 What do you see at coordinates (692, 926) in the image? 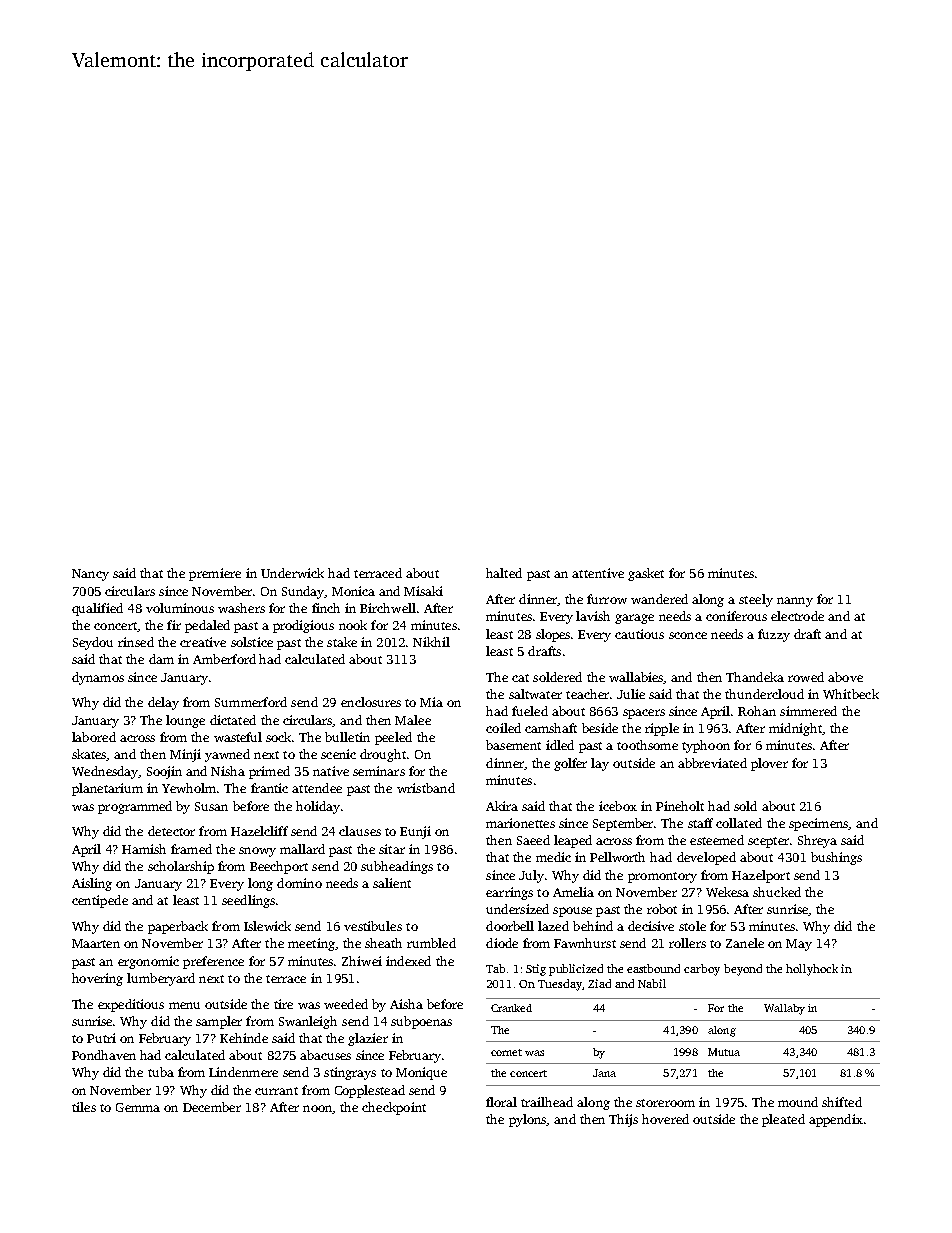
I see `stole` at bounding box center [692, 926].
